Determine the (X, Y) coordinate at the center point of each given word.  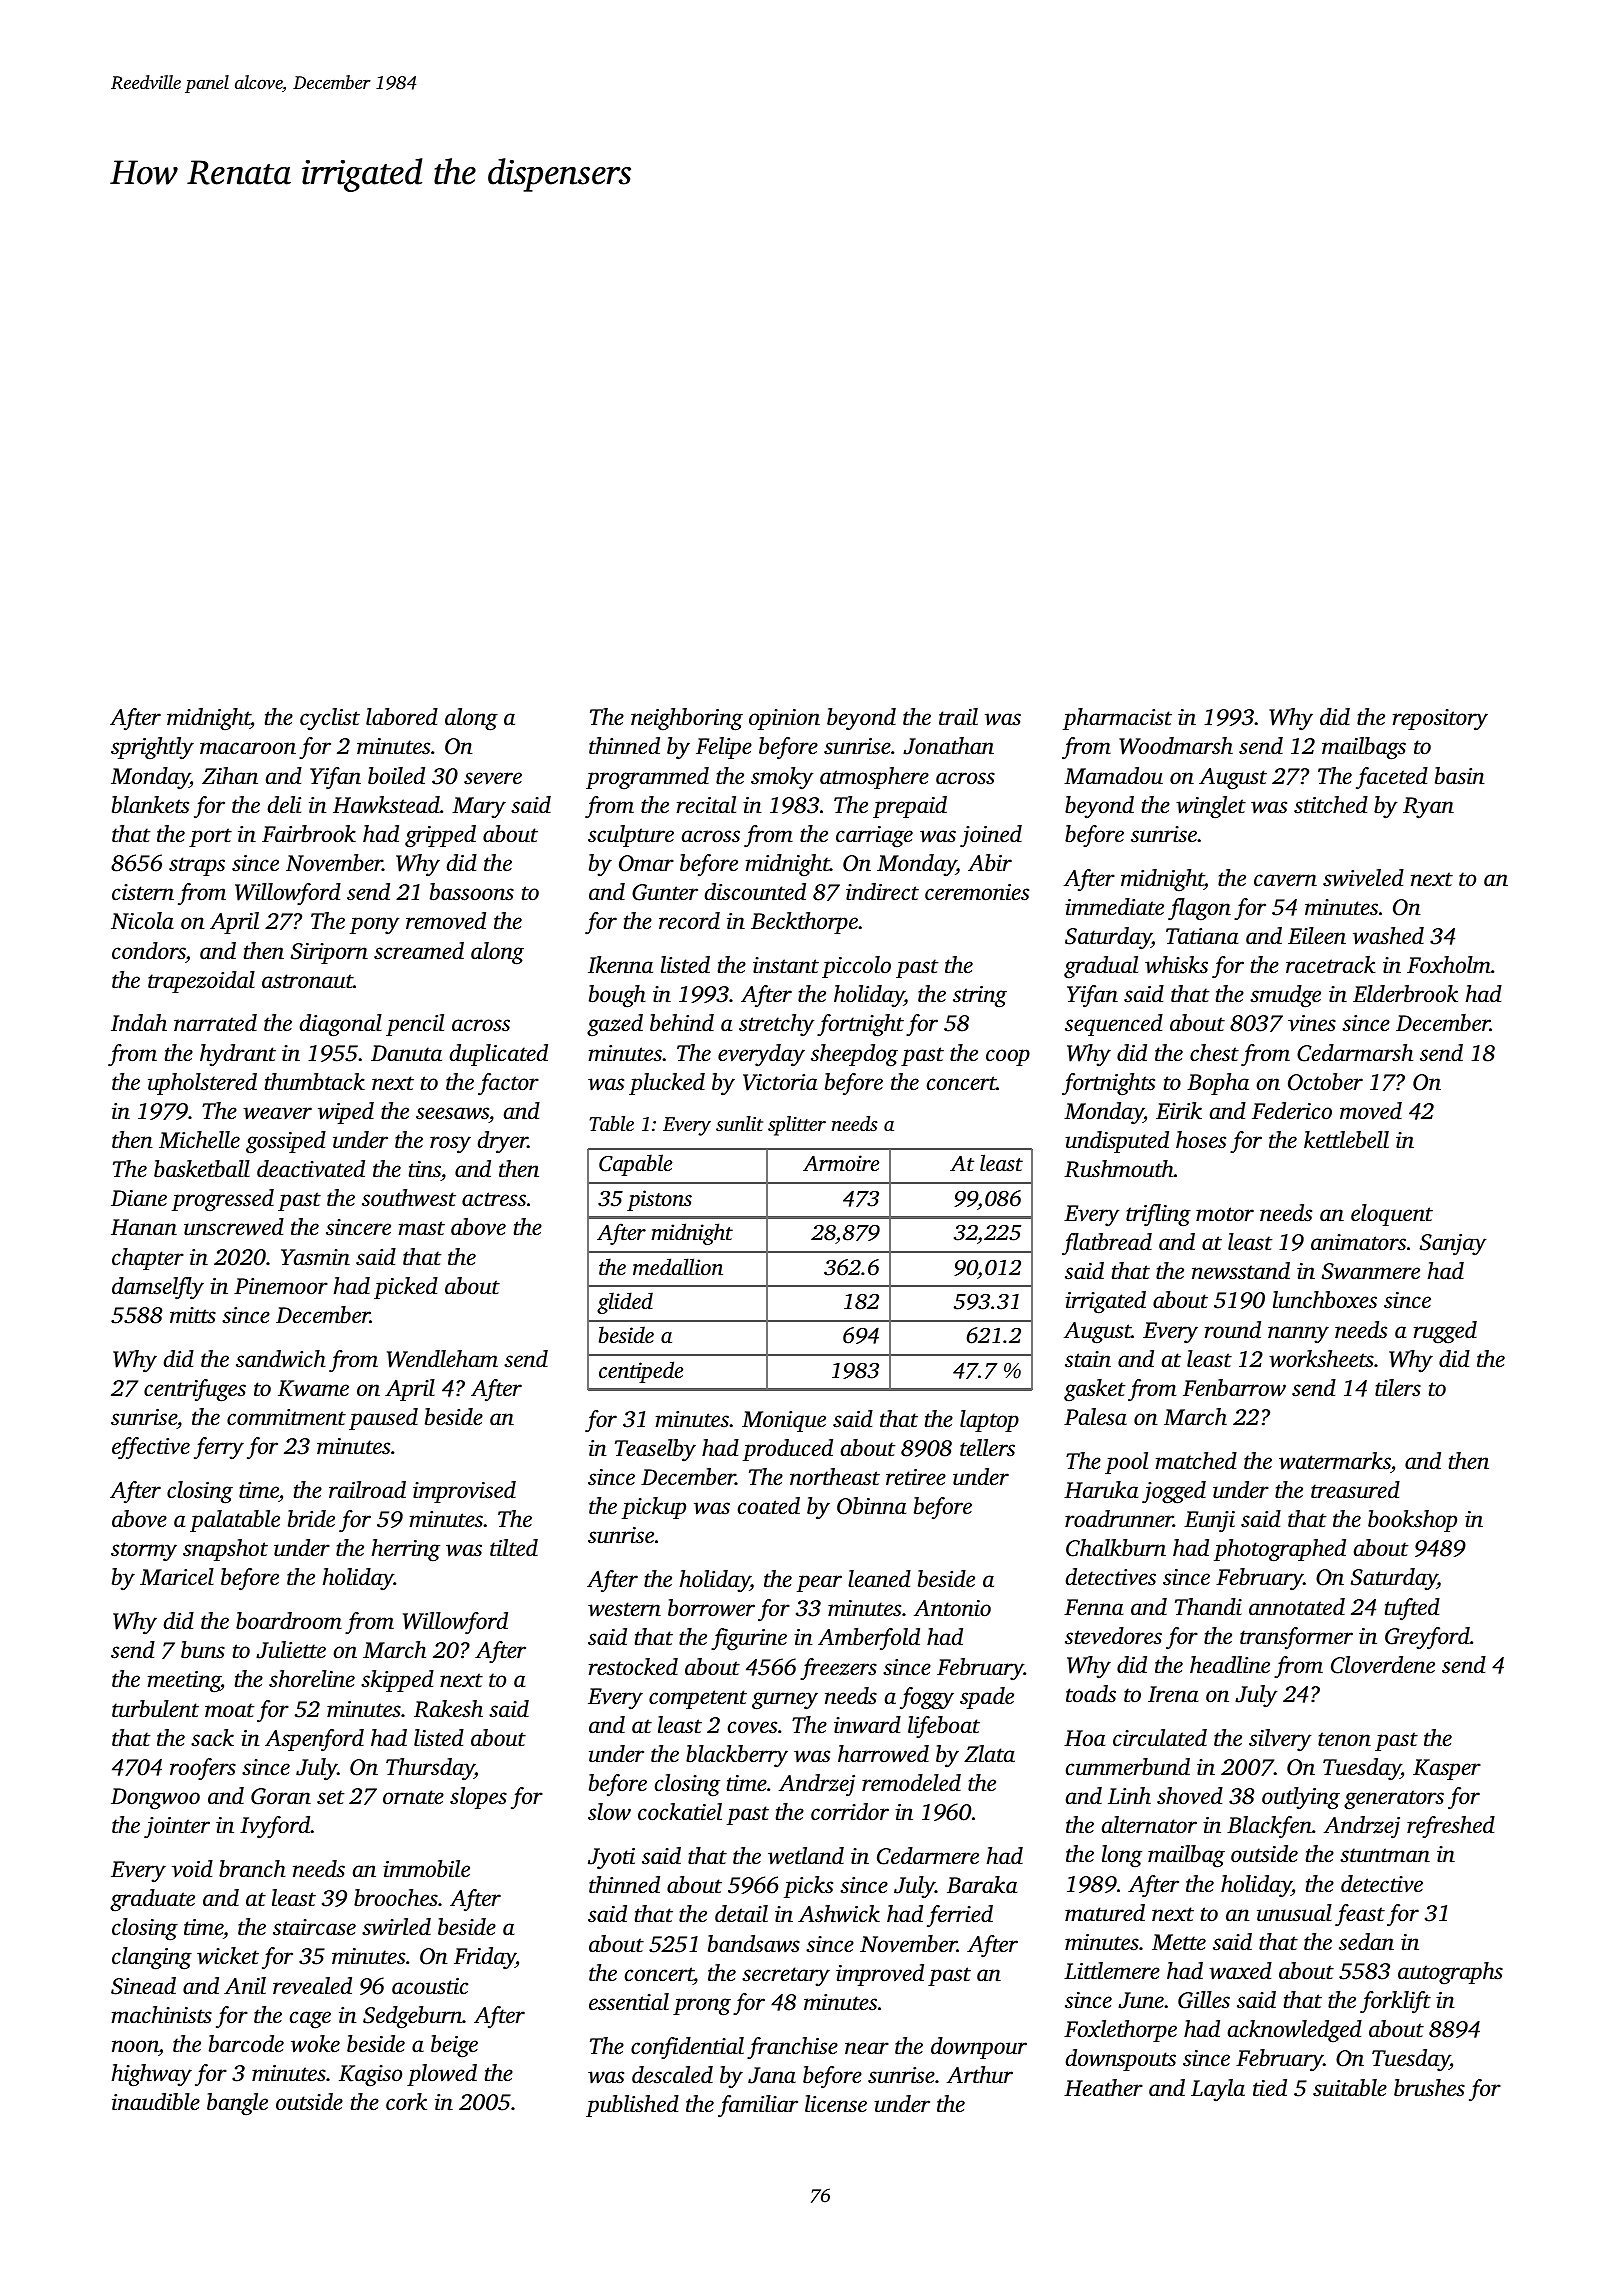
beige (454, 2046)
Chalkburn (1116, 1548)
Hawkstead (386, 805)
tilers (1398, 1388)
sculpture (631, 836)
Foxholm (1449, 965)
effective (151, 1448)
